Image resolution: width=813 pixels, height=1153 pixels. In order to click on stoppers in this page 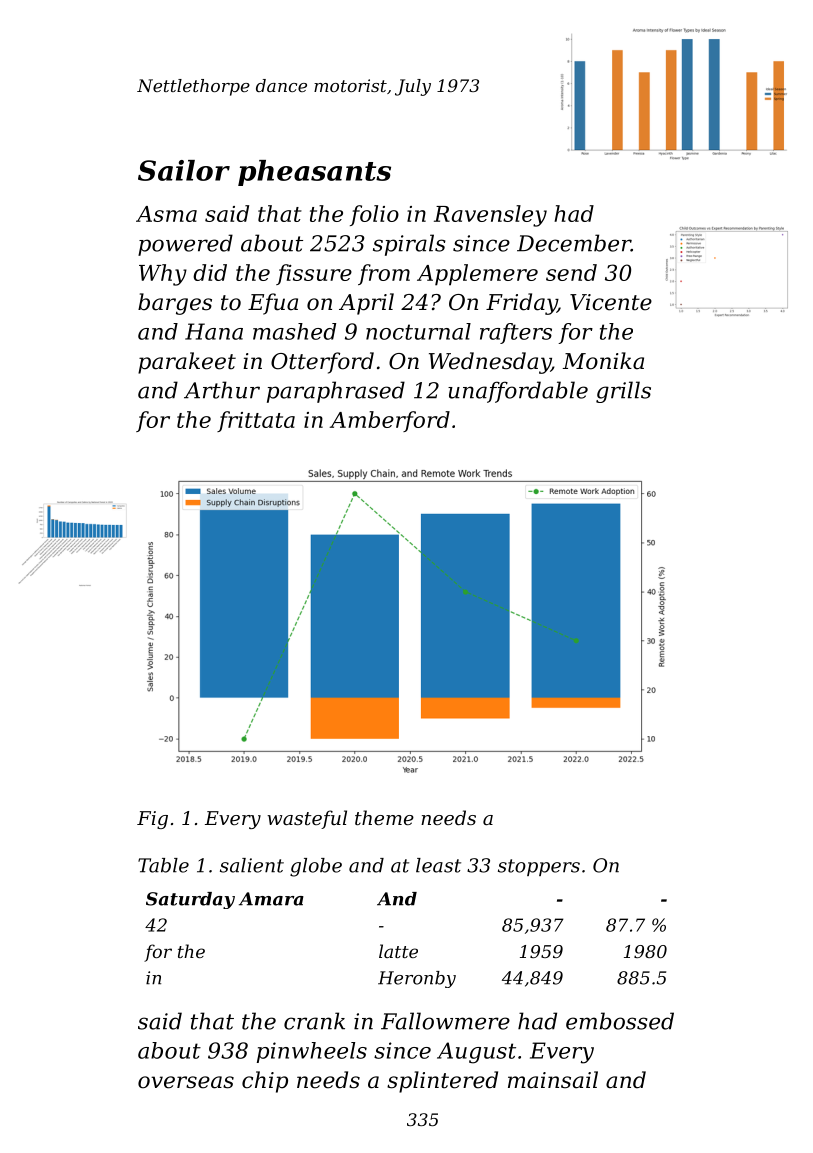, I will do `click(539, 867)`.
